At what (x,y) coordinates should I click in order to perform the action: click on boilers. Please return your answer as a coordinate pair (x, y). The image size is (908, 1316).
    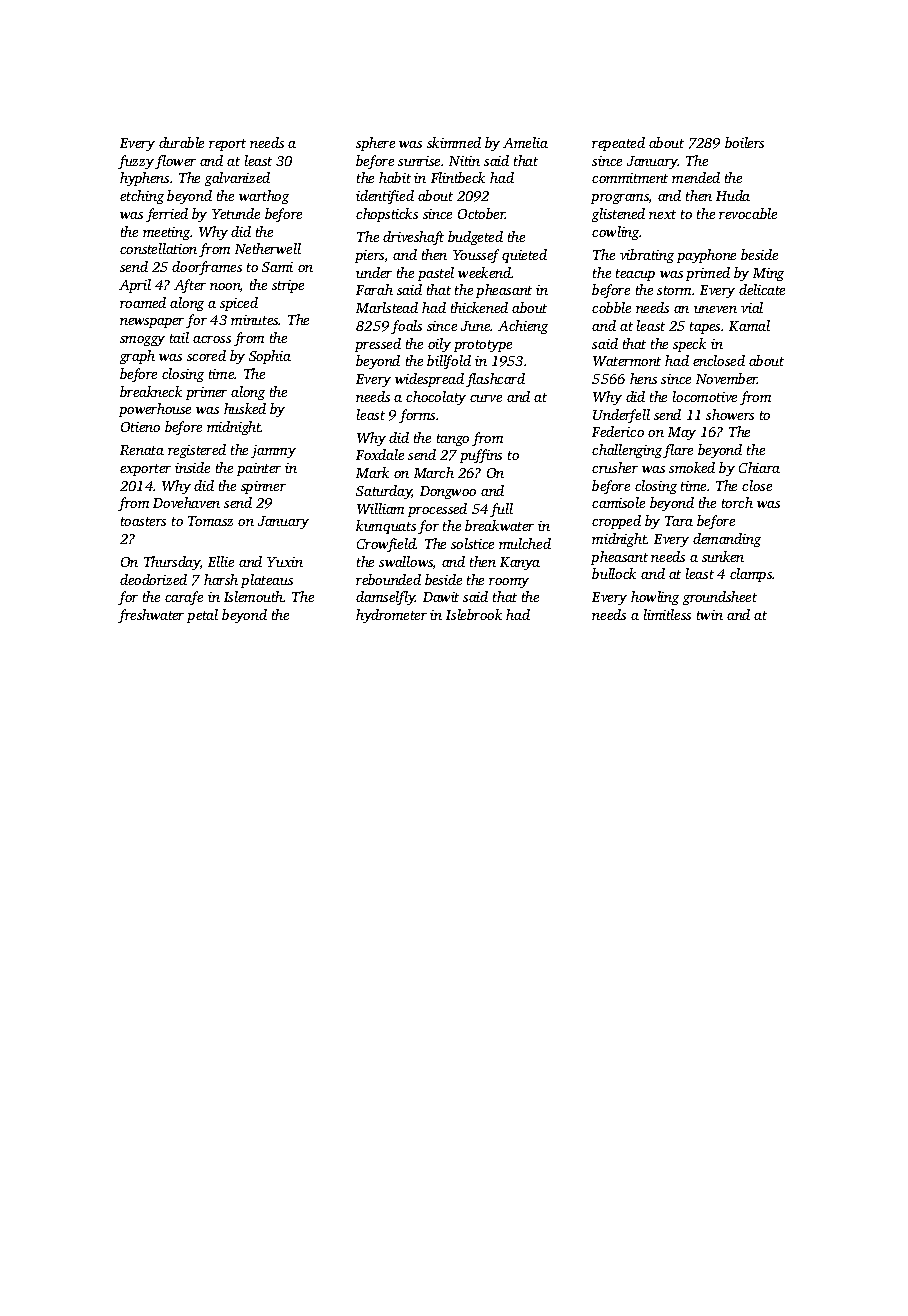
    Looking at the image, I should click on (744, 142).
